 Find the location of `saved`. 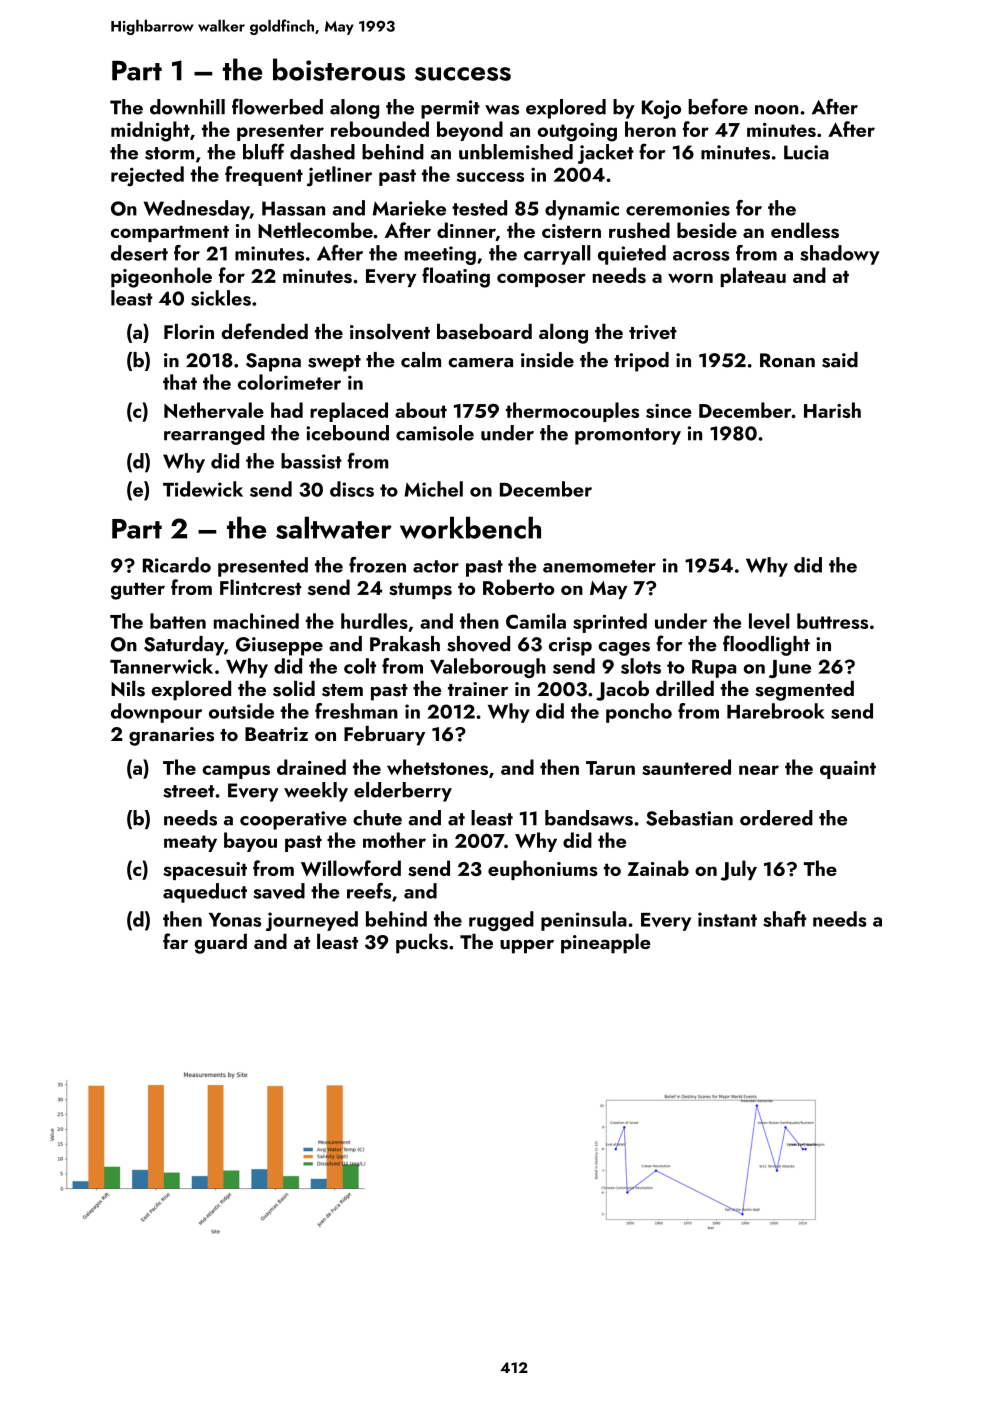

saved is located at coordinates (279, 891).
